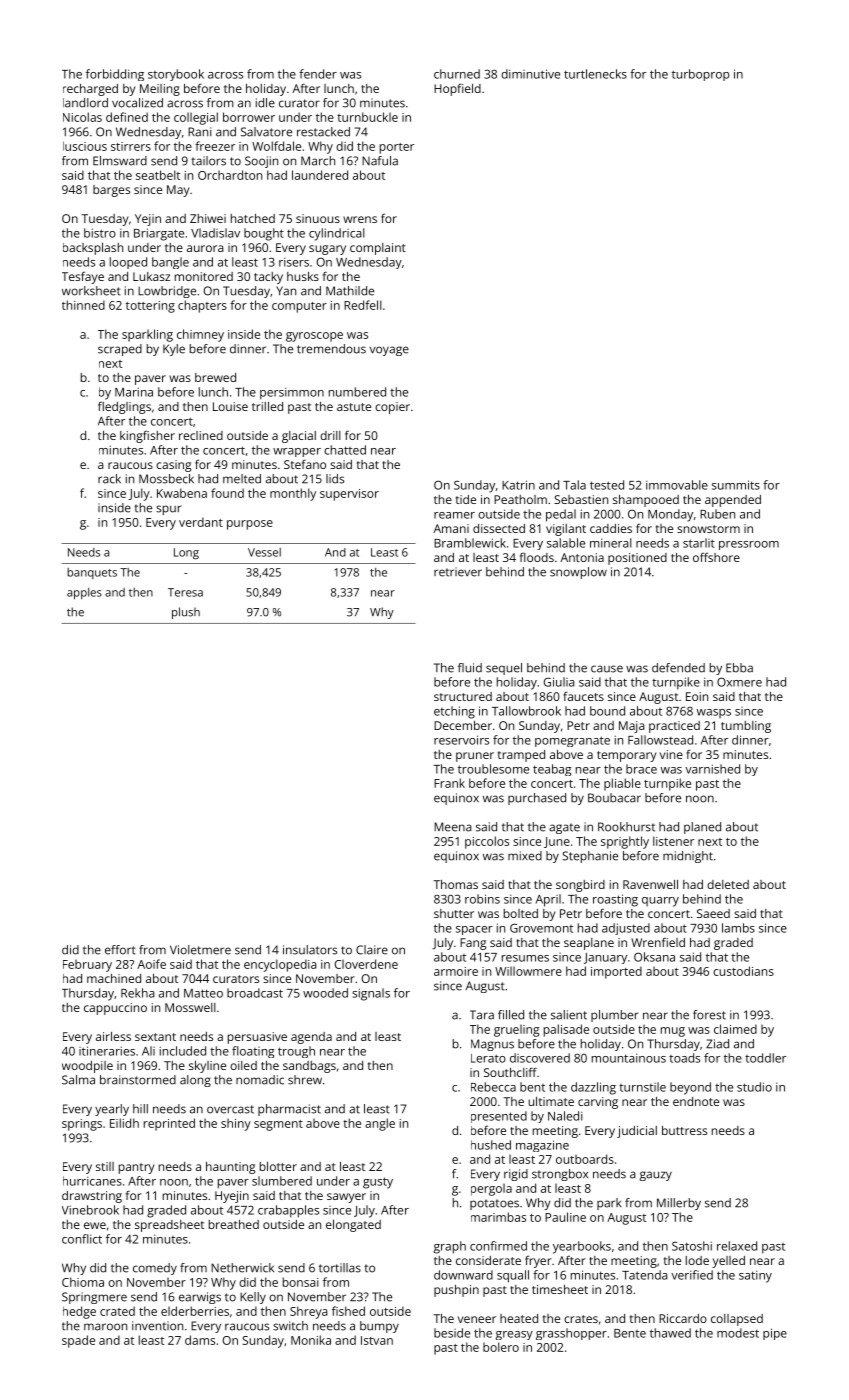 The width and height of the screenshot is (849, 1400). What do you see at coordinates (196, 118) in the screenshot?
I see `collegial` at bounding box center [196, 118].
